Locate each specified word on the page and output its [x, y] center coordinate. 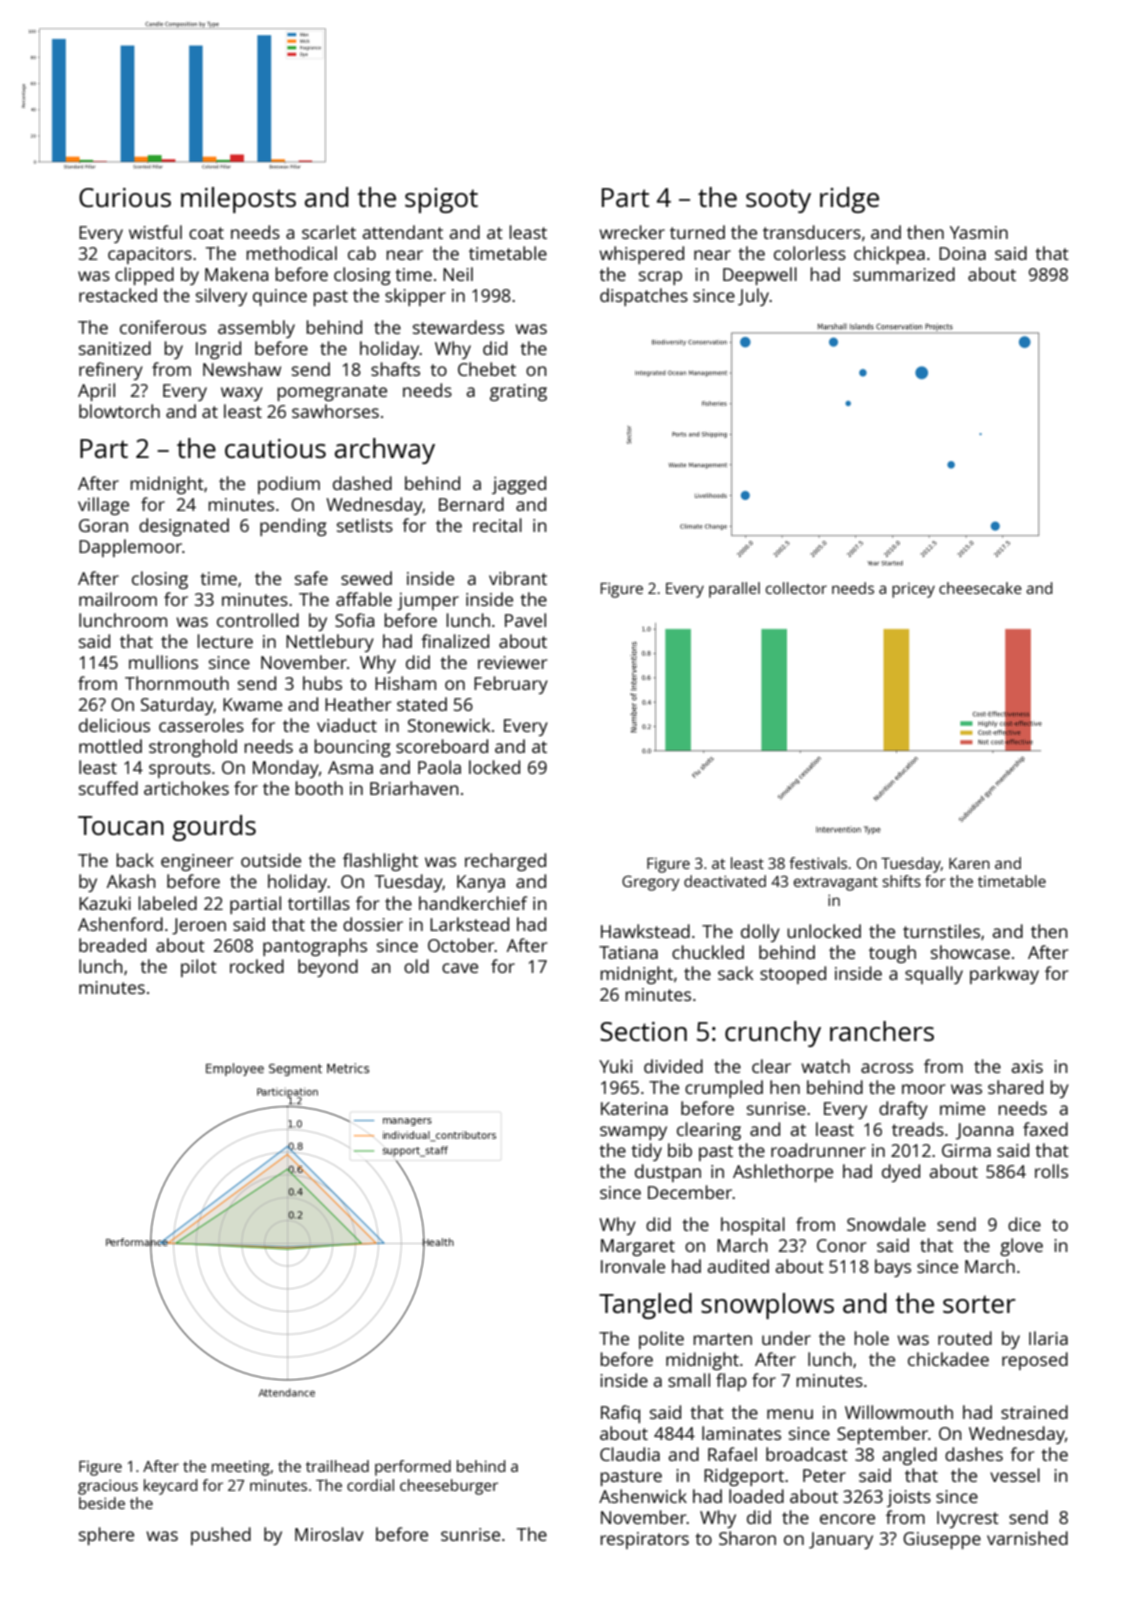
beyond [328, 968]
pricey [913, 590]
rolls [1051, 1171]
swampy [633, 1133]
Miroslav [329, 1534]
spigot [441, 200]
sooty [778, 201]
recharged [505, 862]
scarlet [329, 232]
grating [518, 392]
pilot [199, 968]
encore [847, 1519]
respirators [644, 1540]
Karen [969, 863]
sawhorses [335, 411]
